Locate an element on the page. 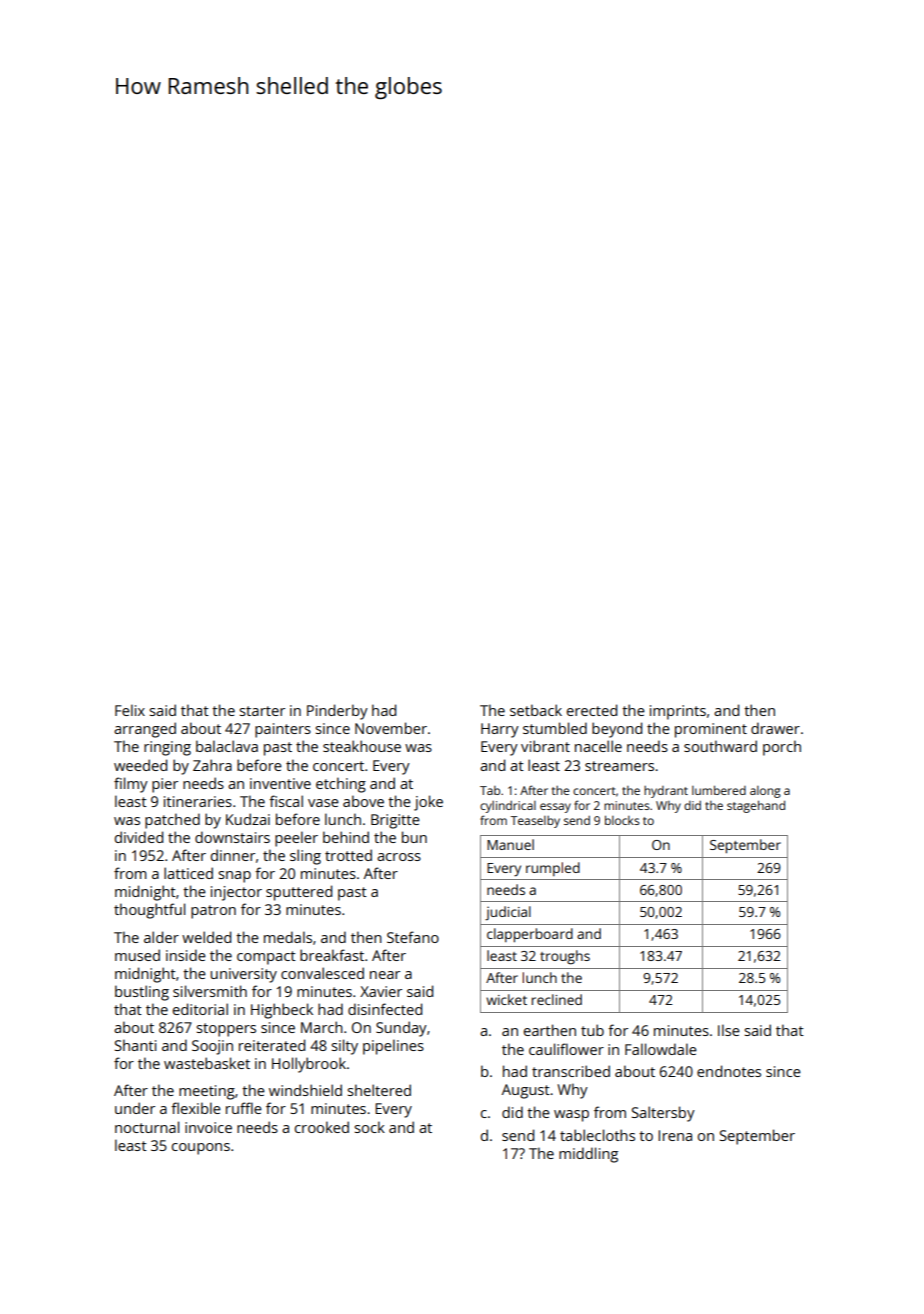  weeded is located at coordinates (140, 765).
